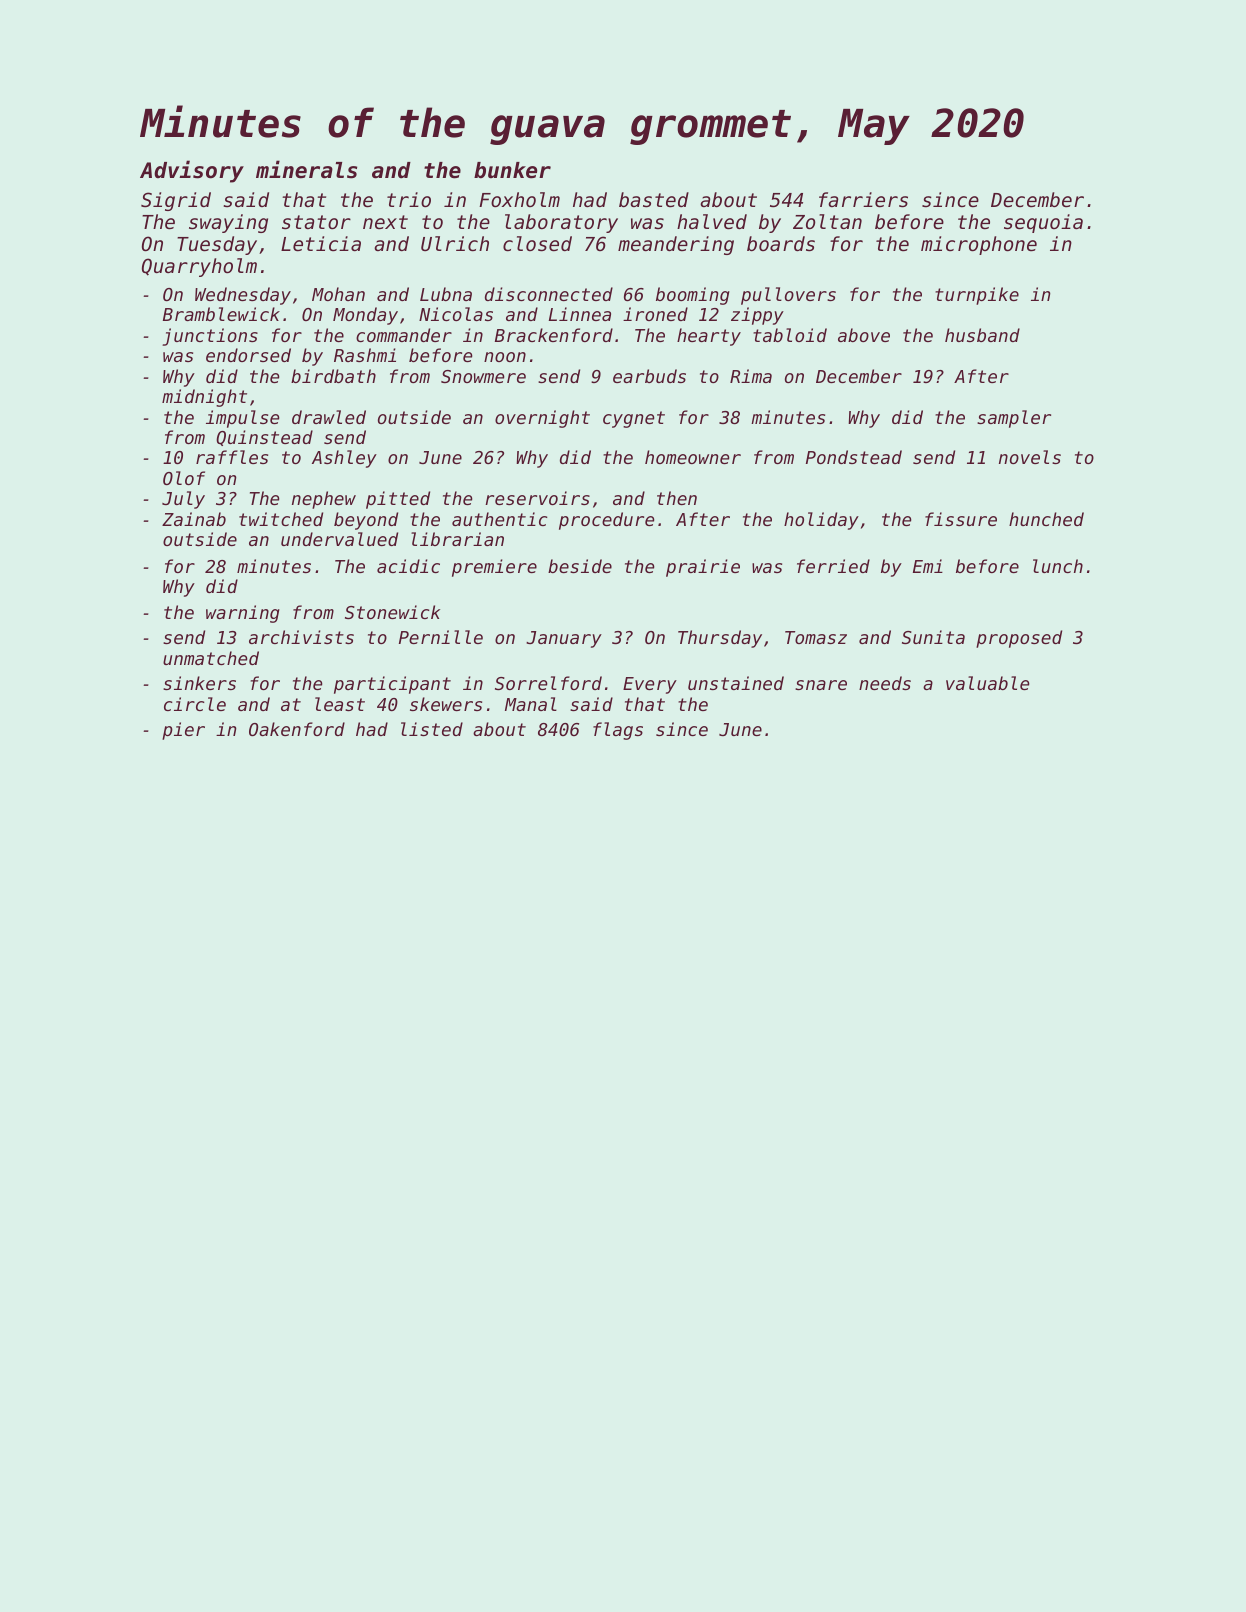 The height and width of the screenshot is (1612, 1246). Describe the element at coordinates (512, 170) in the screenshot. I see `bunker` at that location.
